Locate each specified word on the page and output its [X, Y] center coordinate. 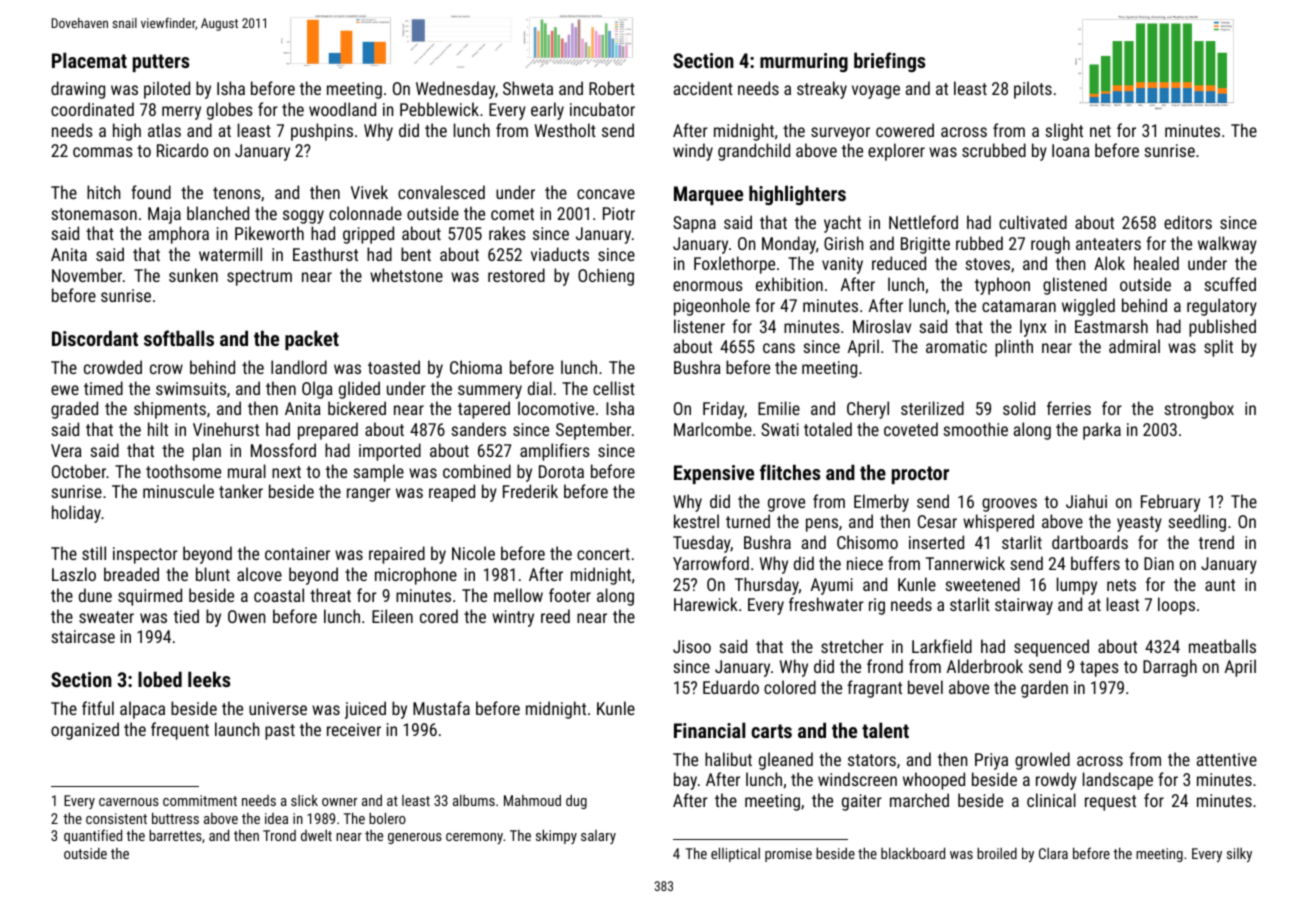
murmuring [804, 62]
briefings [889, 62]
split [1218, 348]
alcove [259, 574]
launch [237, 729]
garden [1044, 689]
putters [161, 63]
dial [540, 388]
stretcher [852, 646]
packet [312, 340]
